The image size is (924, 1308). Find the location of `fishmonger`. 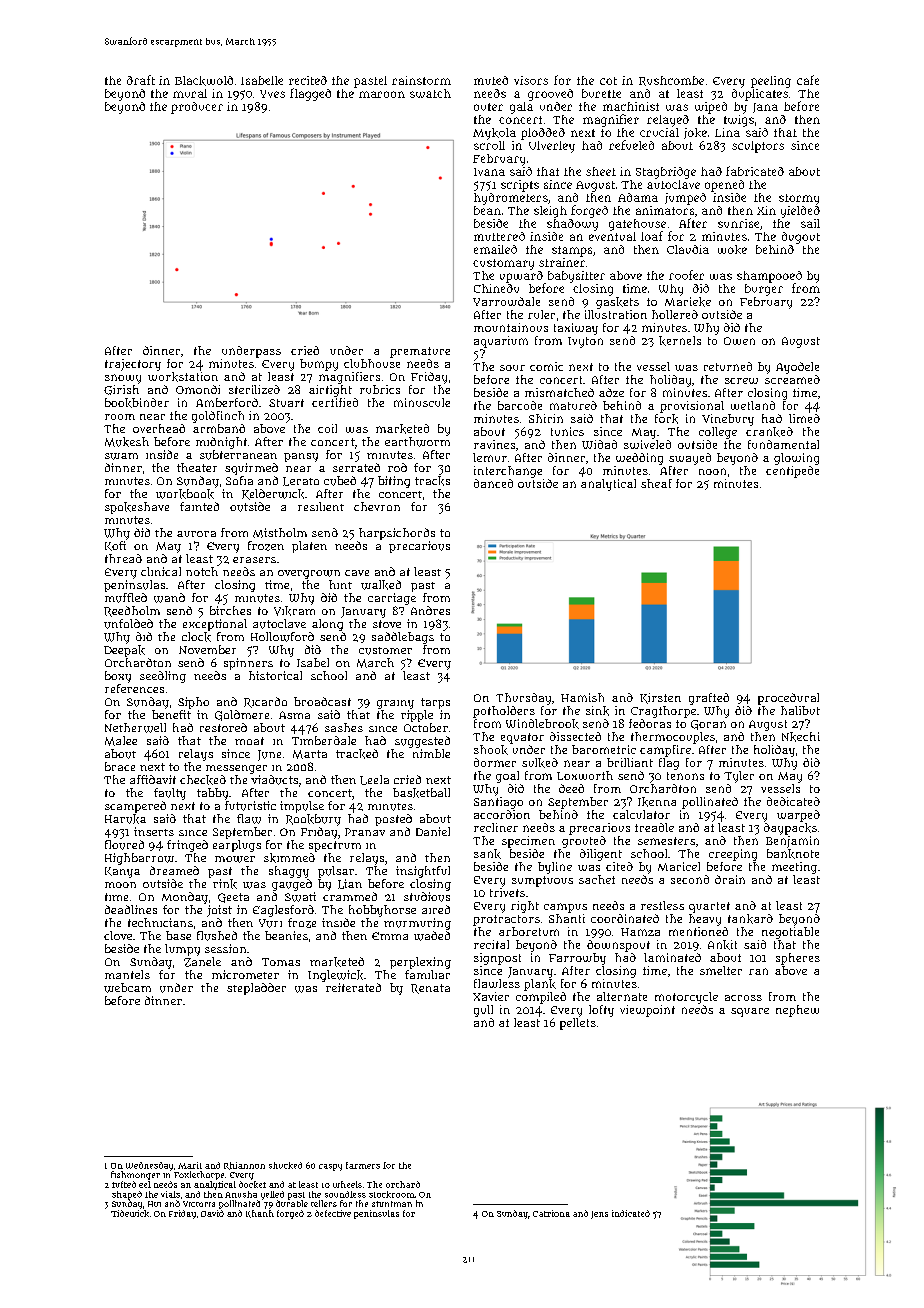

fishmonger is located at coordinates (135, 1175).
